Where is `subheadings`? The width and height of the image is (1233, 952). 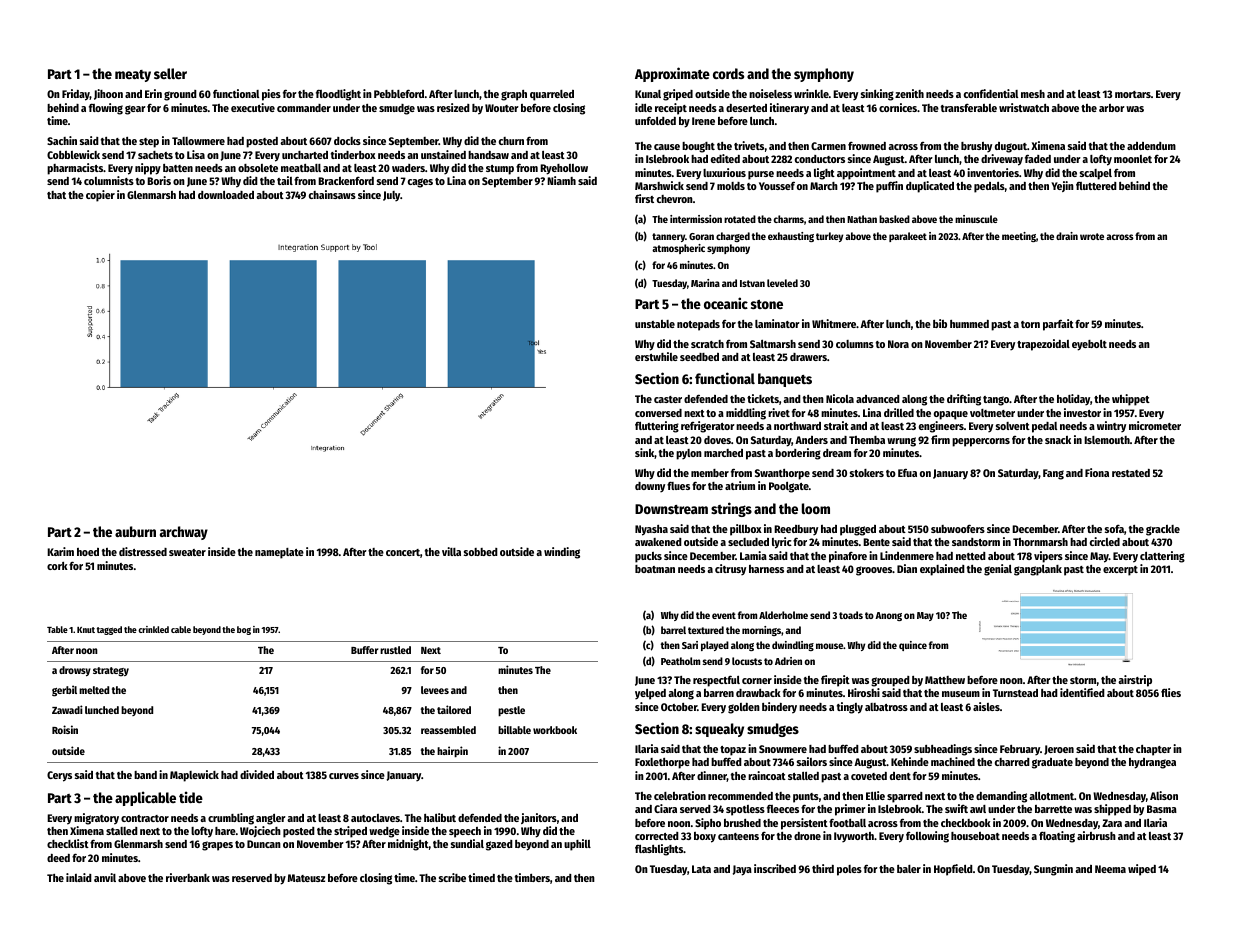
subheadings is located at coordinates (943, 750).
